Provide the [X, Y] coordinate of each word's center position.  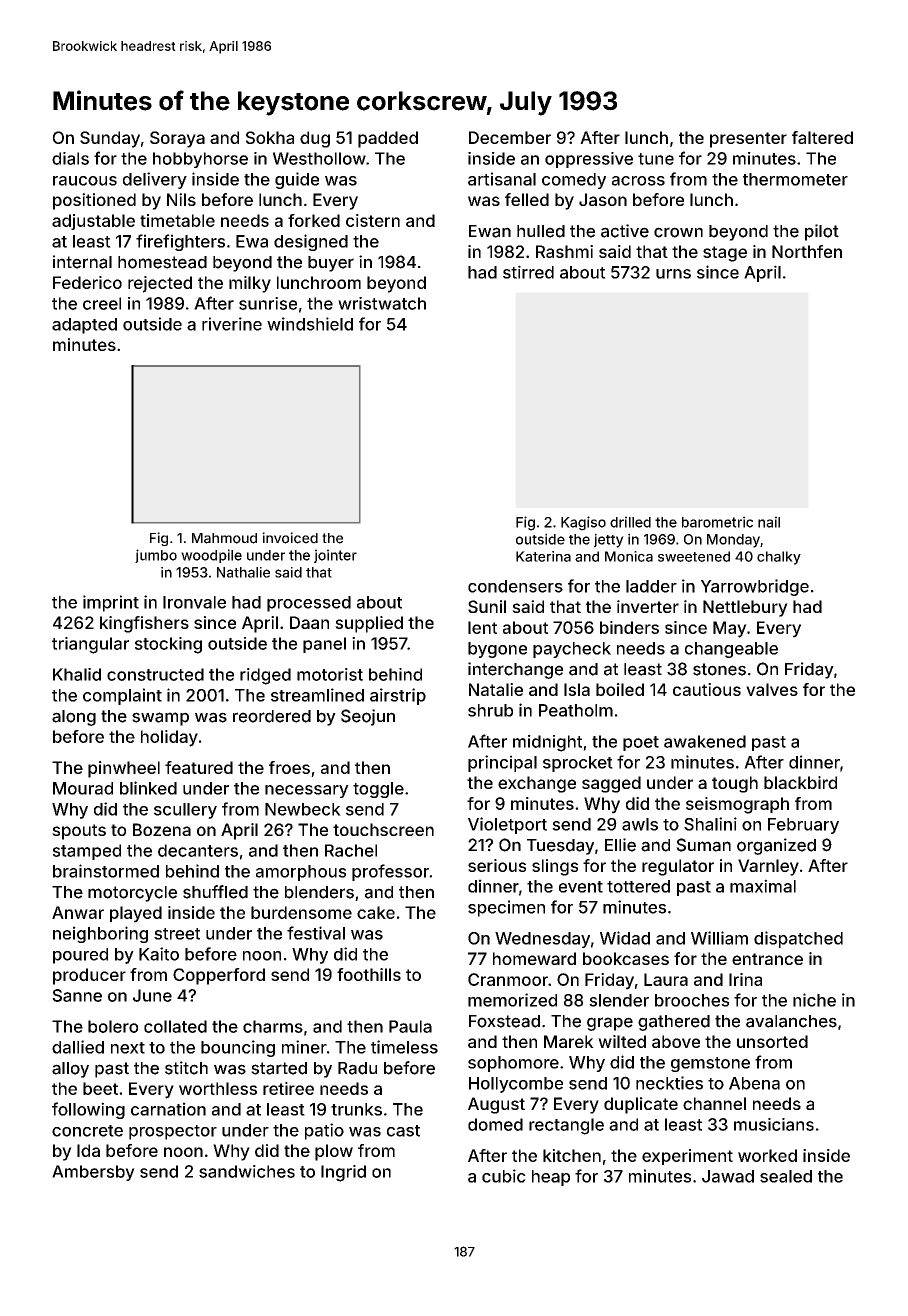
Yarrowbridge [755, 587]
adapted [84, 326]
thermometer [795, 179]
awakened [705, 741]
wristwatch [382, 303]
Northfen [807, 251]
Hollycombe [516, 1085]
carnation [168, 1109]
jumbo [156, 556]
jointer [335, 556]
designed [311, 242]
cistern [373, 220]
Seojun [368, 717]
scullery [185, 811]
